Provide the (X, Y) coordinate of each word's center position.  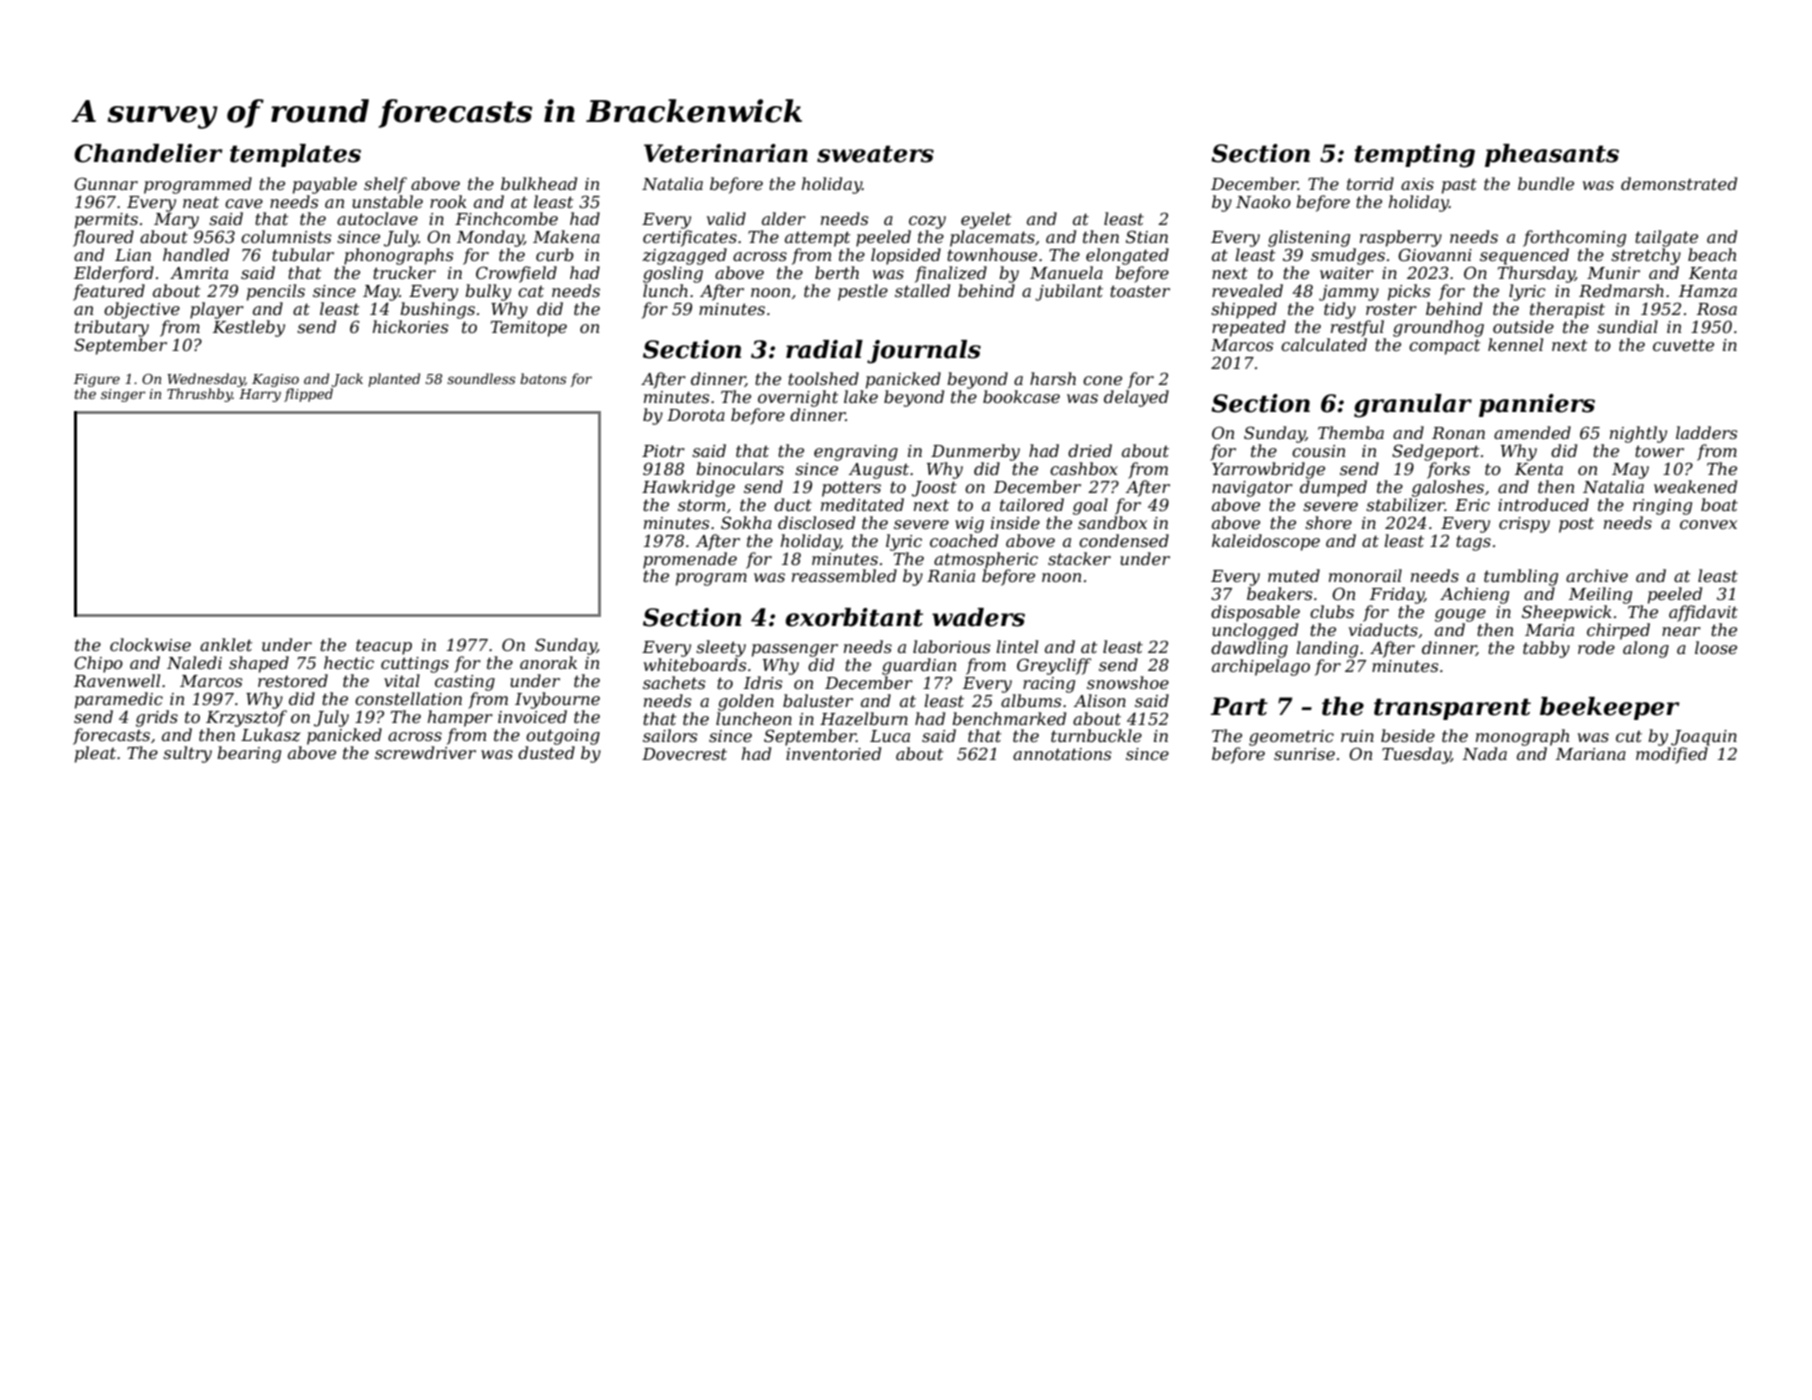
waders (978, 617)
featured (109, 292)
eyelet (986, 220)
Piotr (663, 451)
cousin (1318, 451)
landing (1327, 649)
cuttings (415, 665)
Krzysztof (246, 718)
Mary (176, 221)
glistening (1309, 238)
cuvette (1683, 345)
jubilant (1069, 292)
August (879, 471)
